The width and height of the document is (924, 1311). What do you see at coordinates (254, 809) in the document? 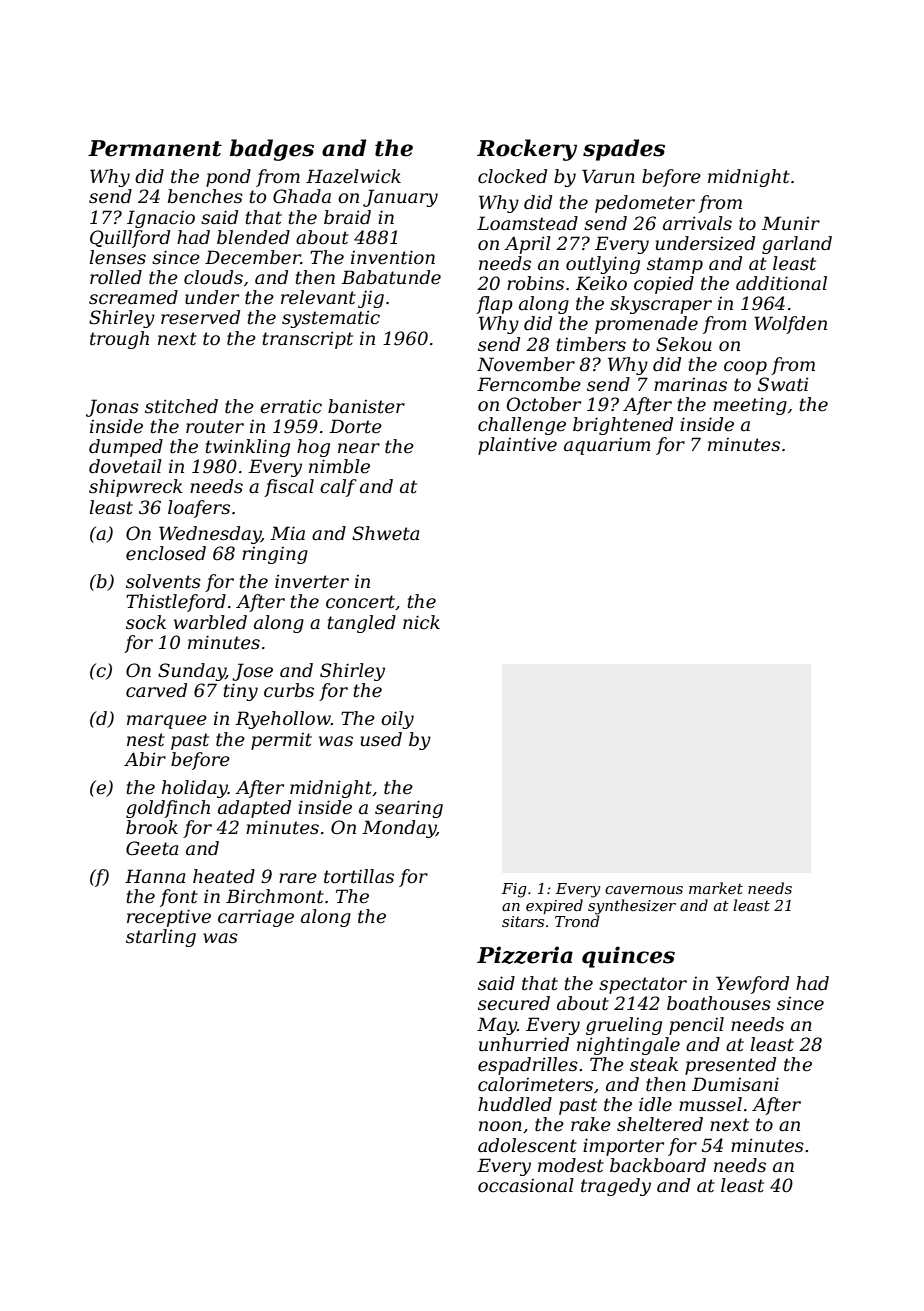
I see `adapted` at bounding box center [254, 809].
